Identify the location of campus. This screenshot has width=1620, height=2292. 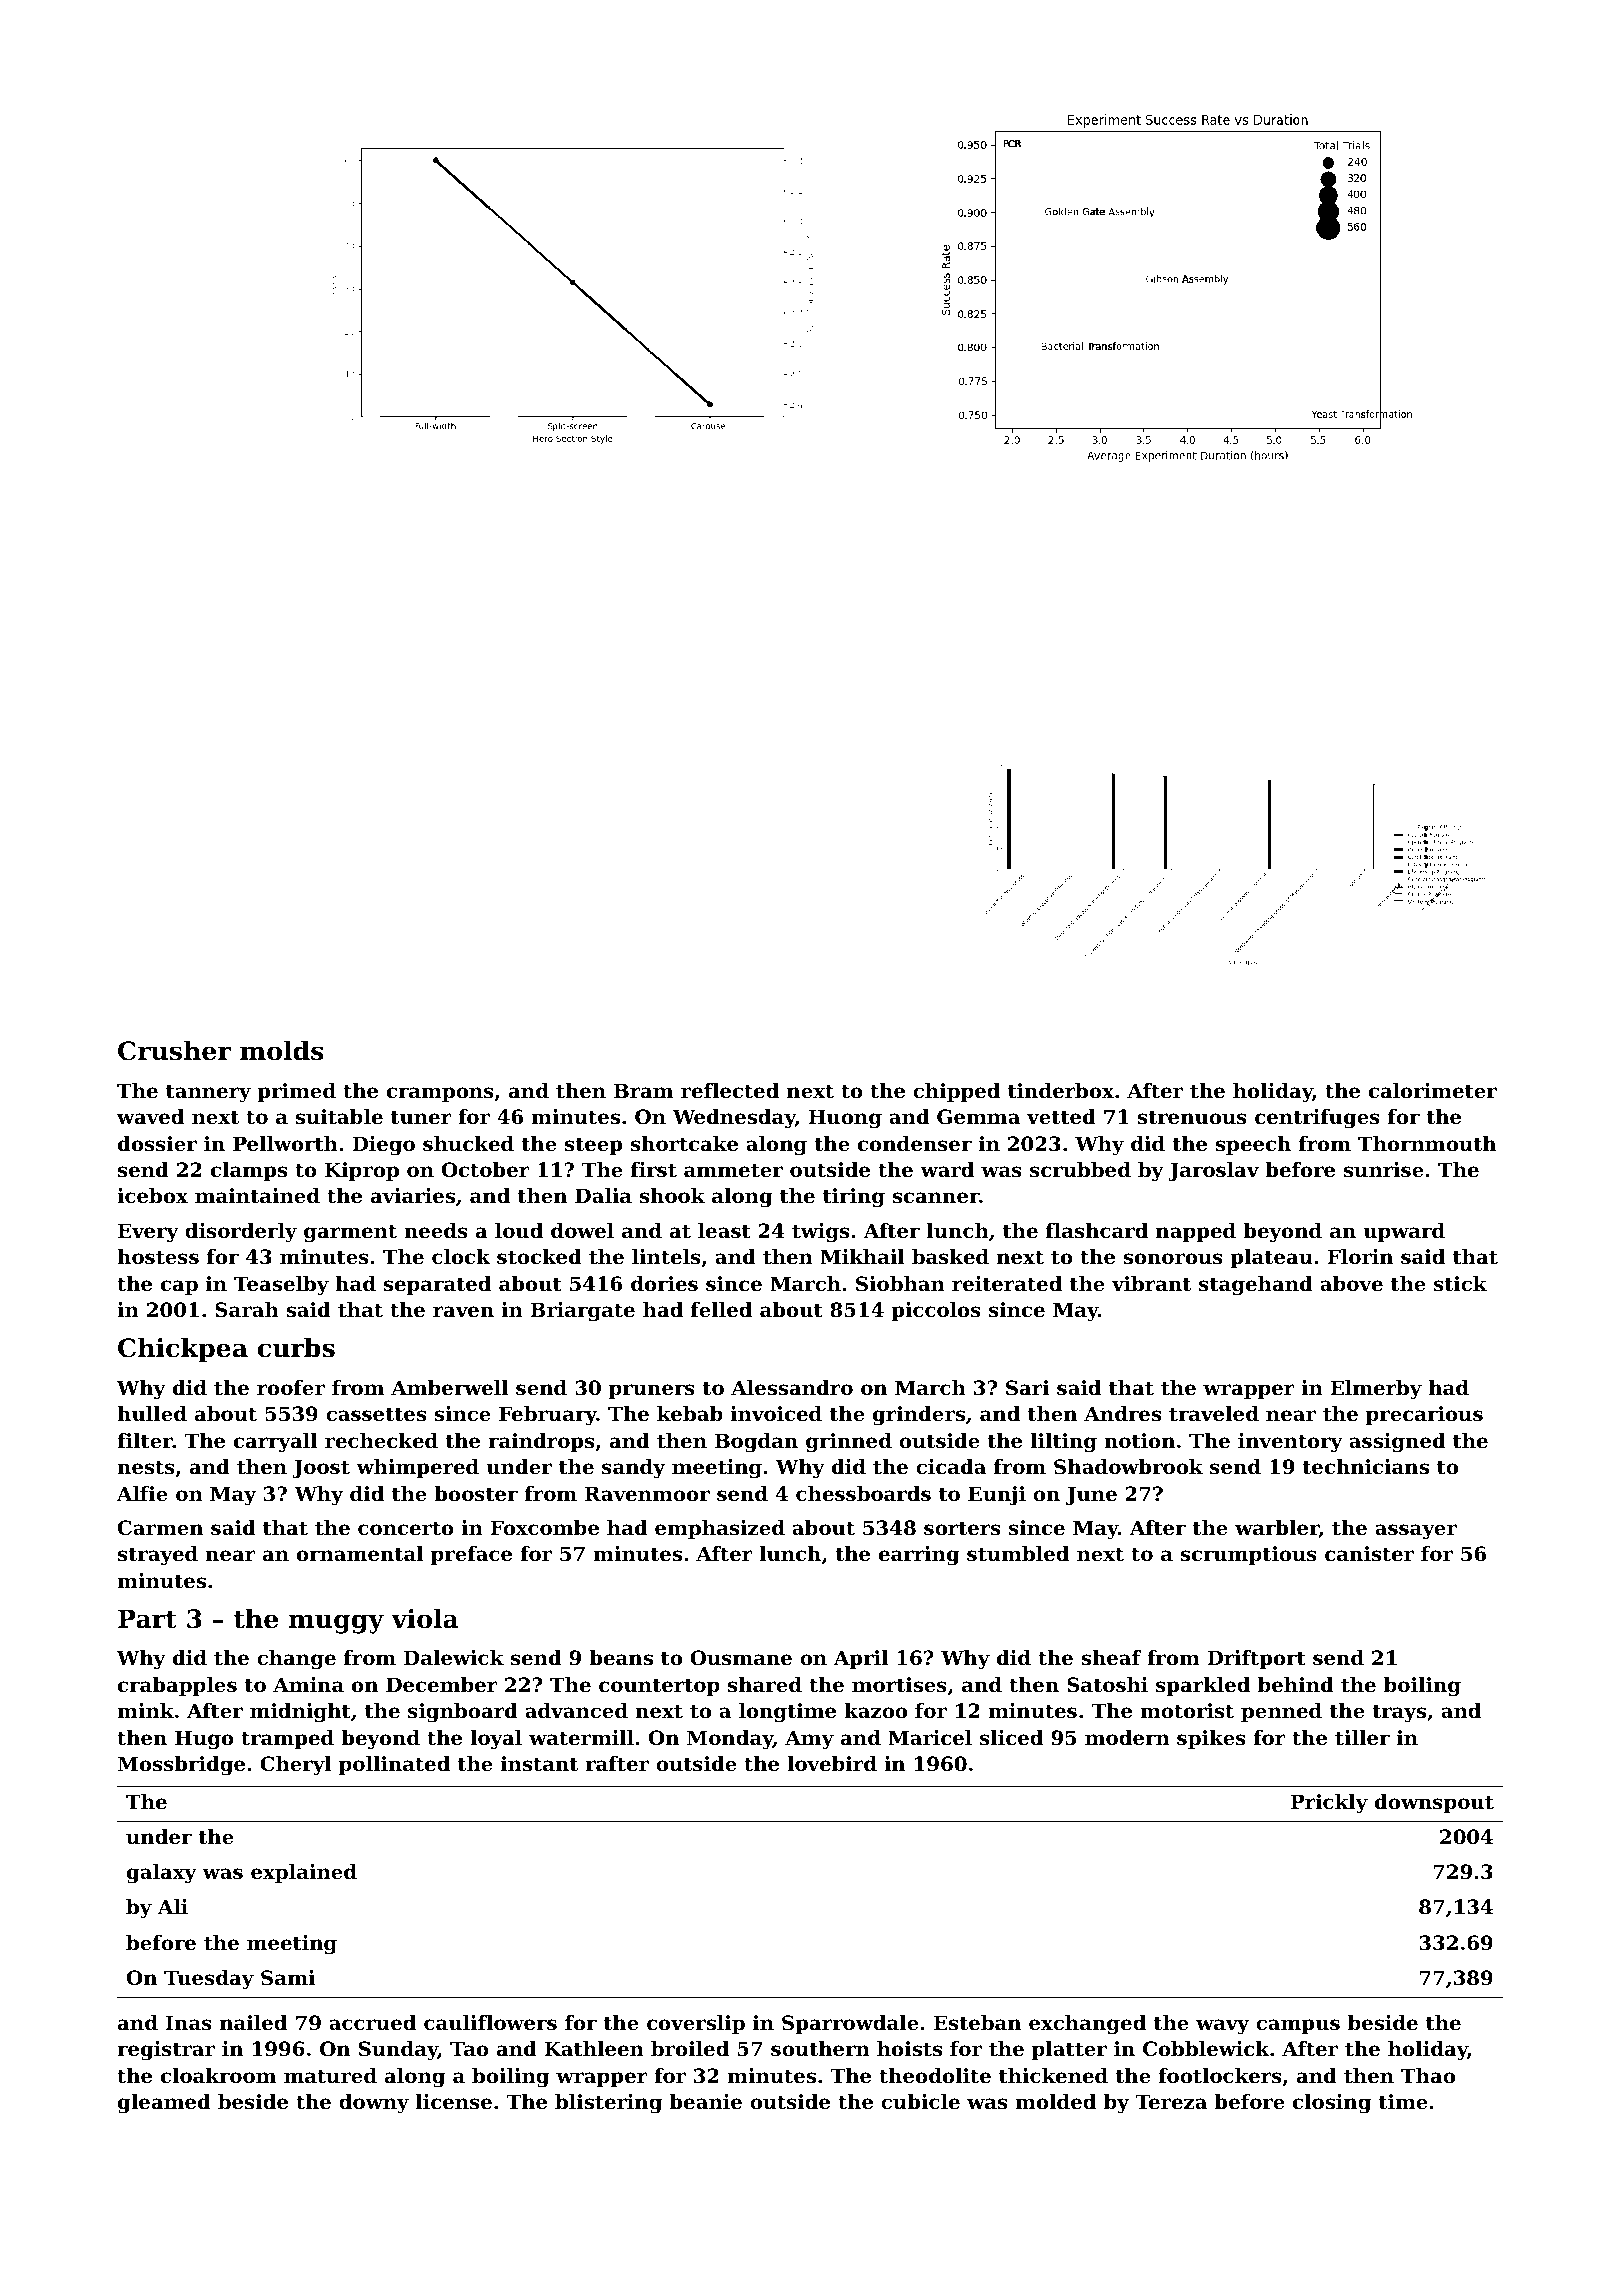
(1298, 2026).
